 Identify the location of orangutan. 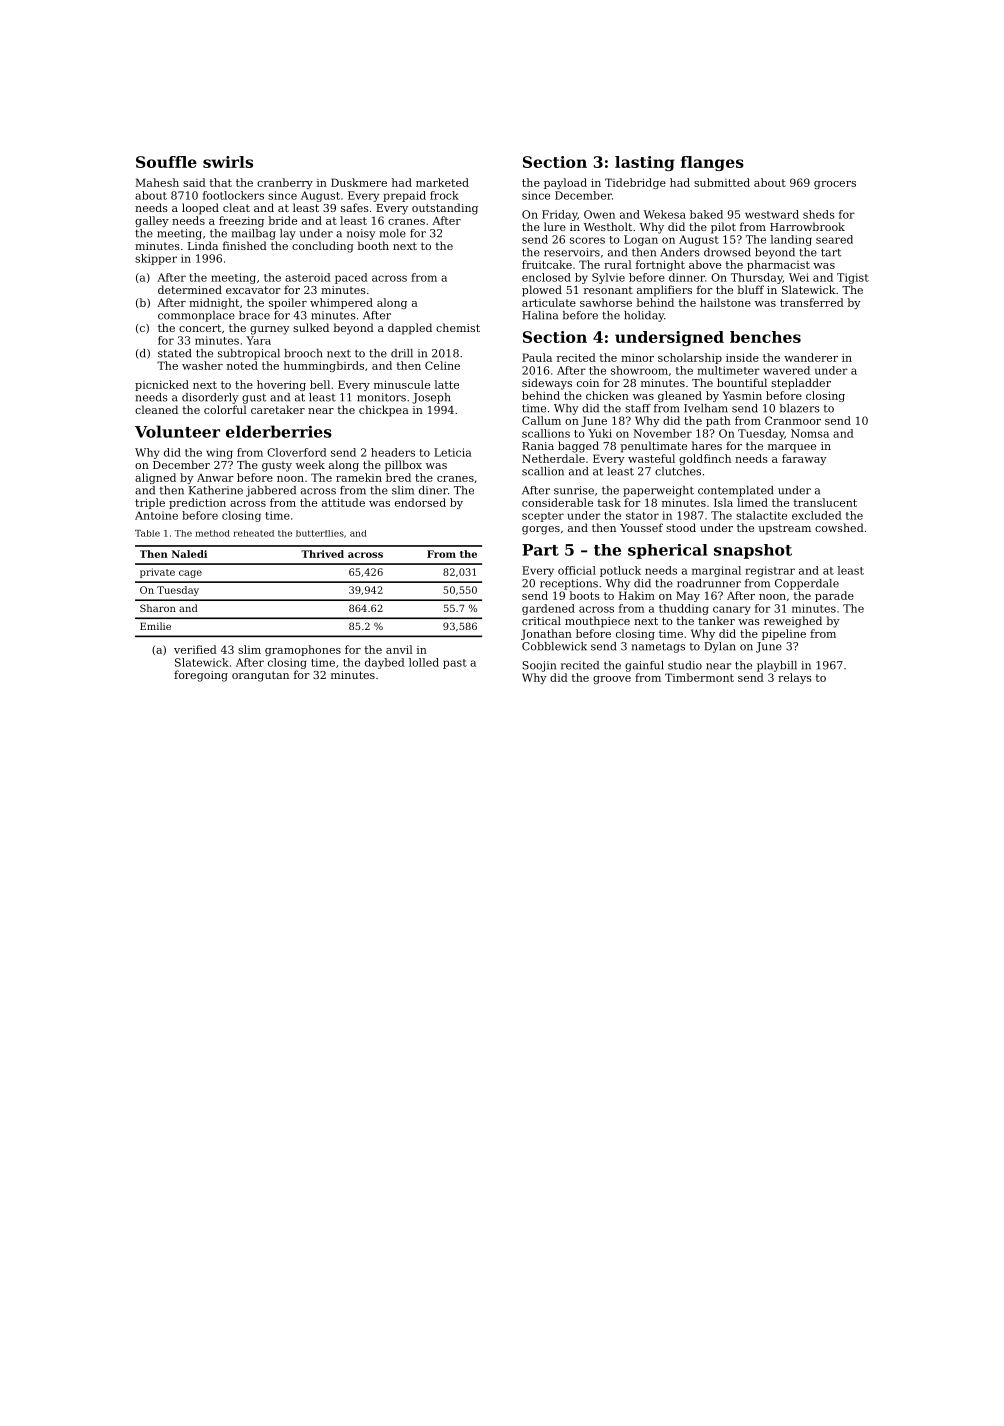
(260, 676).
